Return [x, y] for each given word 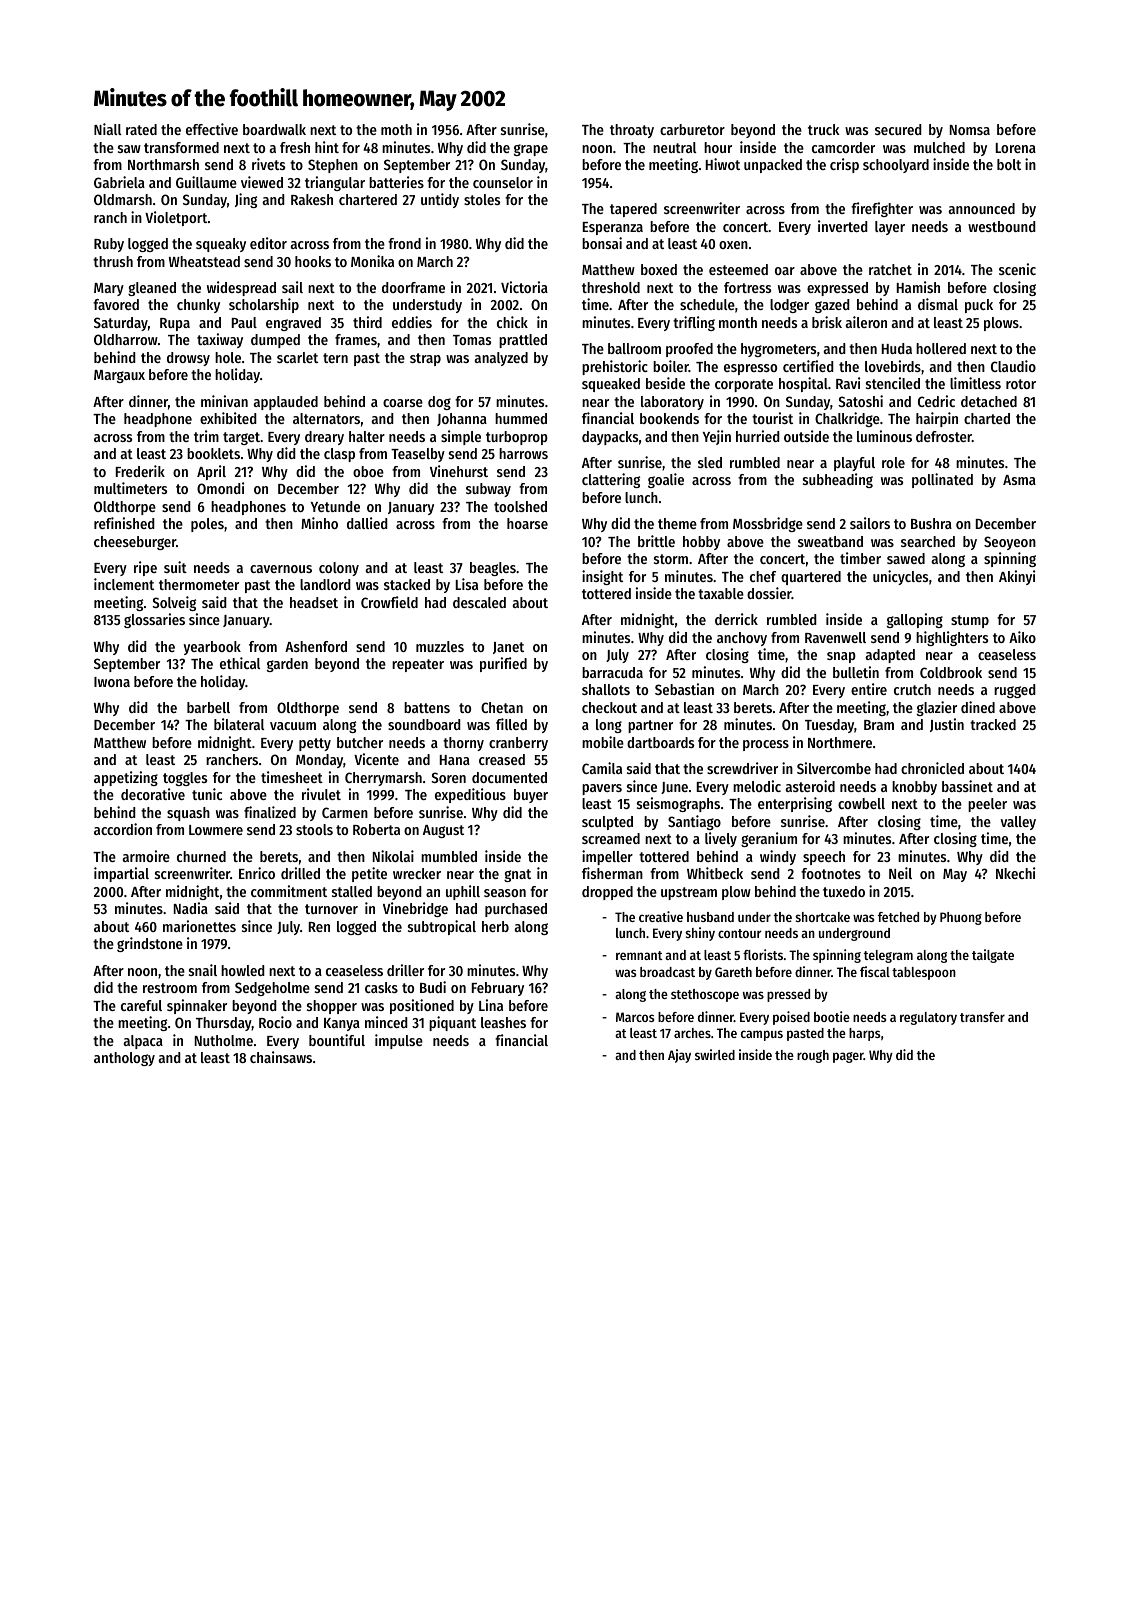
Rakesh [312, 199]
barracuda [612, 672]
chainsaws [281, 1057]
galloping [915, 620]
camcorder [843, 147]
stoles [482, 199]
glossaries [154, 620]
